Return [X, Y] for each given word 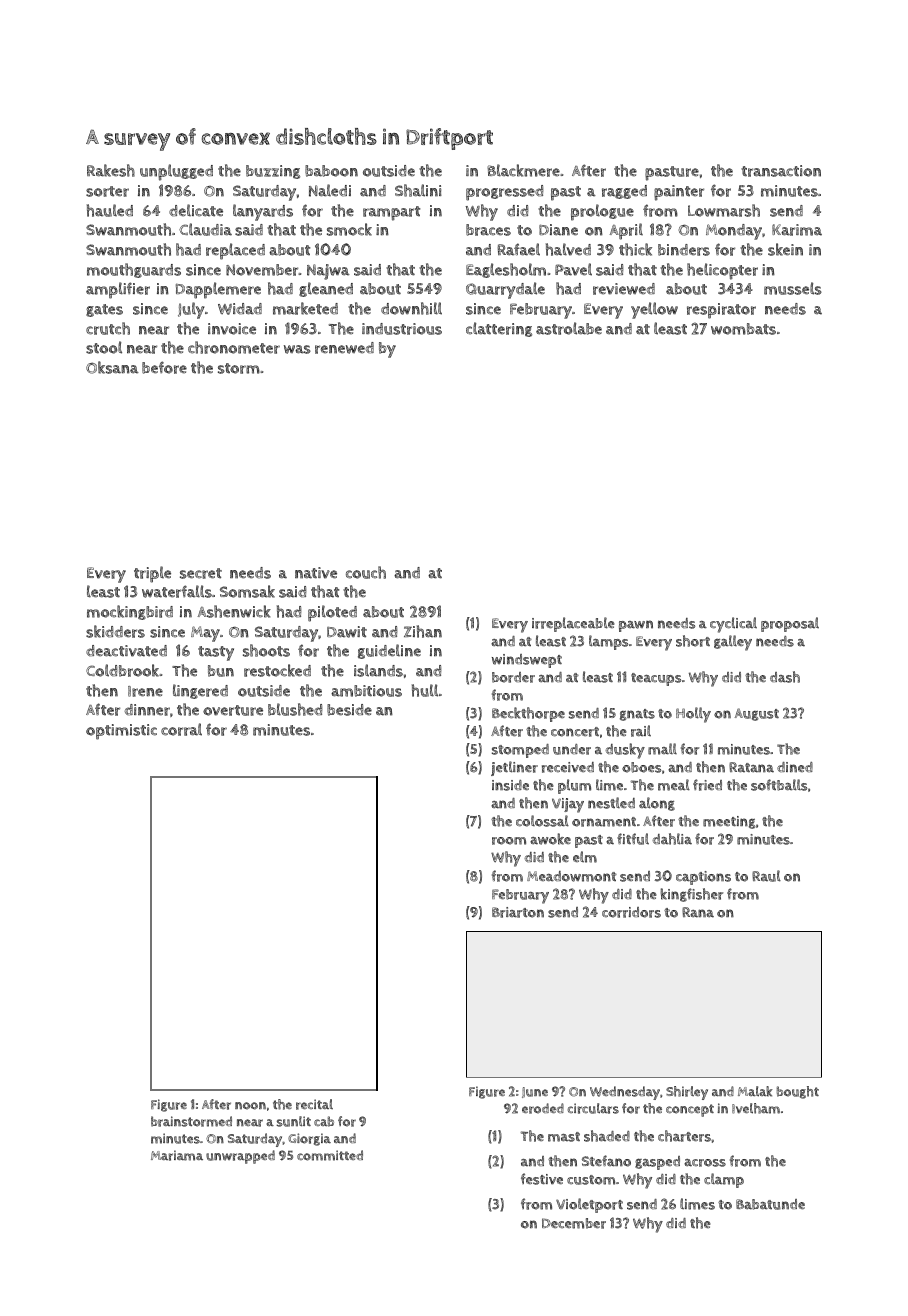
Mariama [177, 1155]
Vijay [568, 805]
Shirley [687, 1093]
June [535, 1092]
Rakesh [111, 170]
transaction [781, 171]
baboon [331, 171]
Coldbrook [123, 670]
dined [795, 767]
